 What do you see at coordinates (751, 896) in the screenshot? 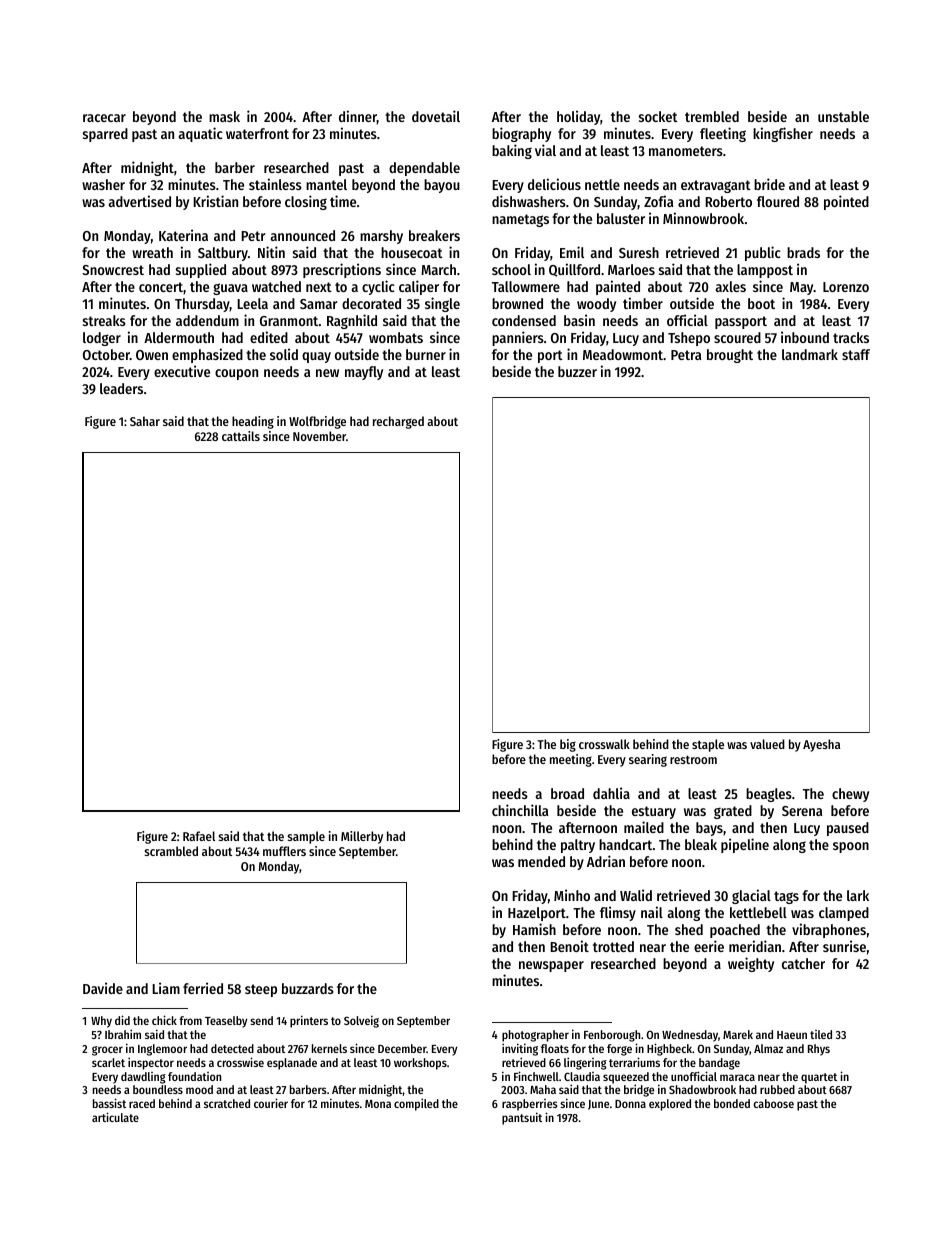
I see `glacial` at bounding box center [751, 896].
